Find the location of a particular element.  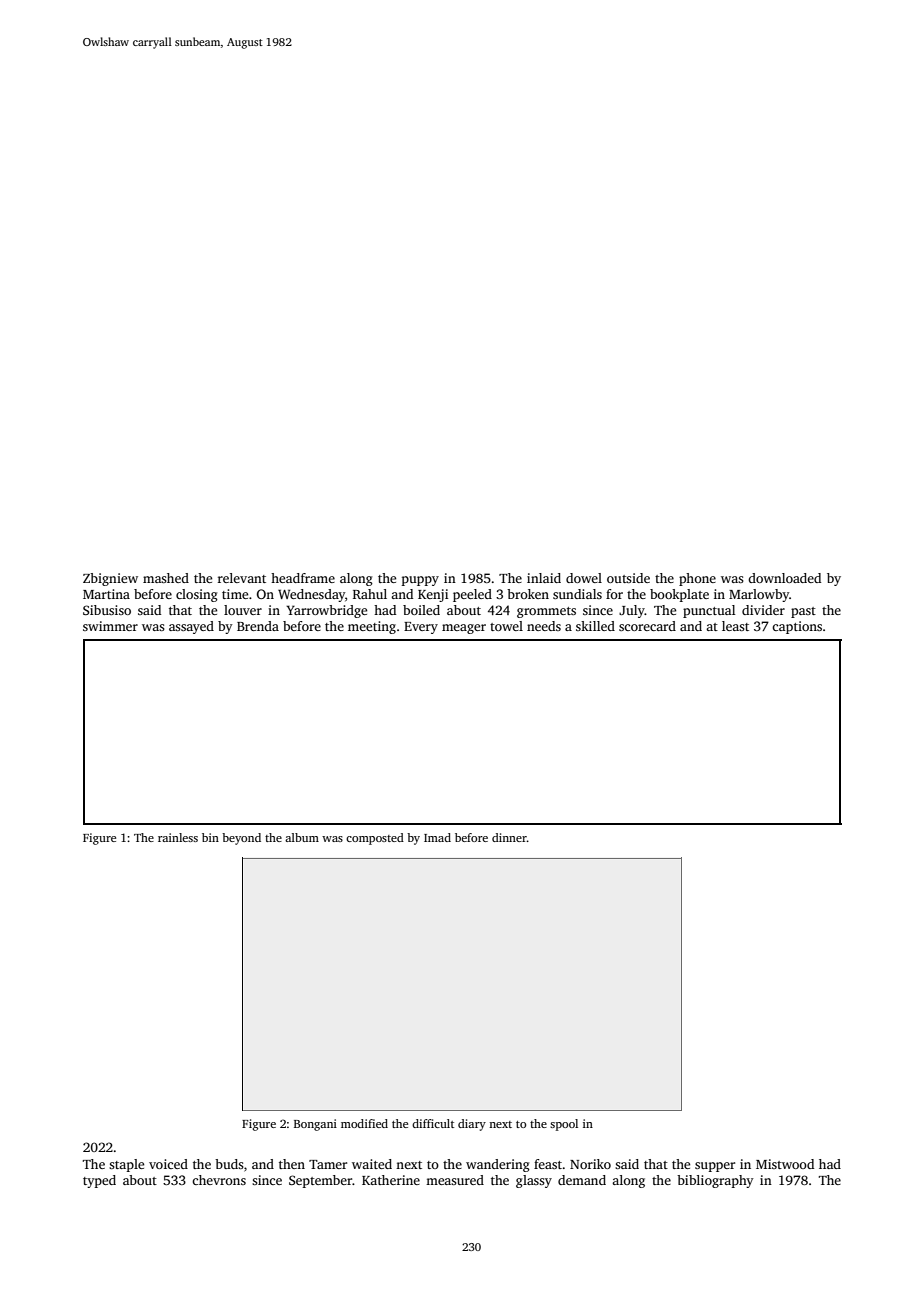

Imad is located at coordinates (437, 837).
